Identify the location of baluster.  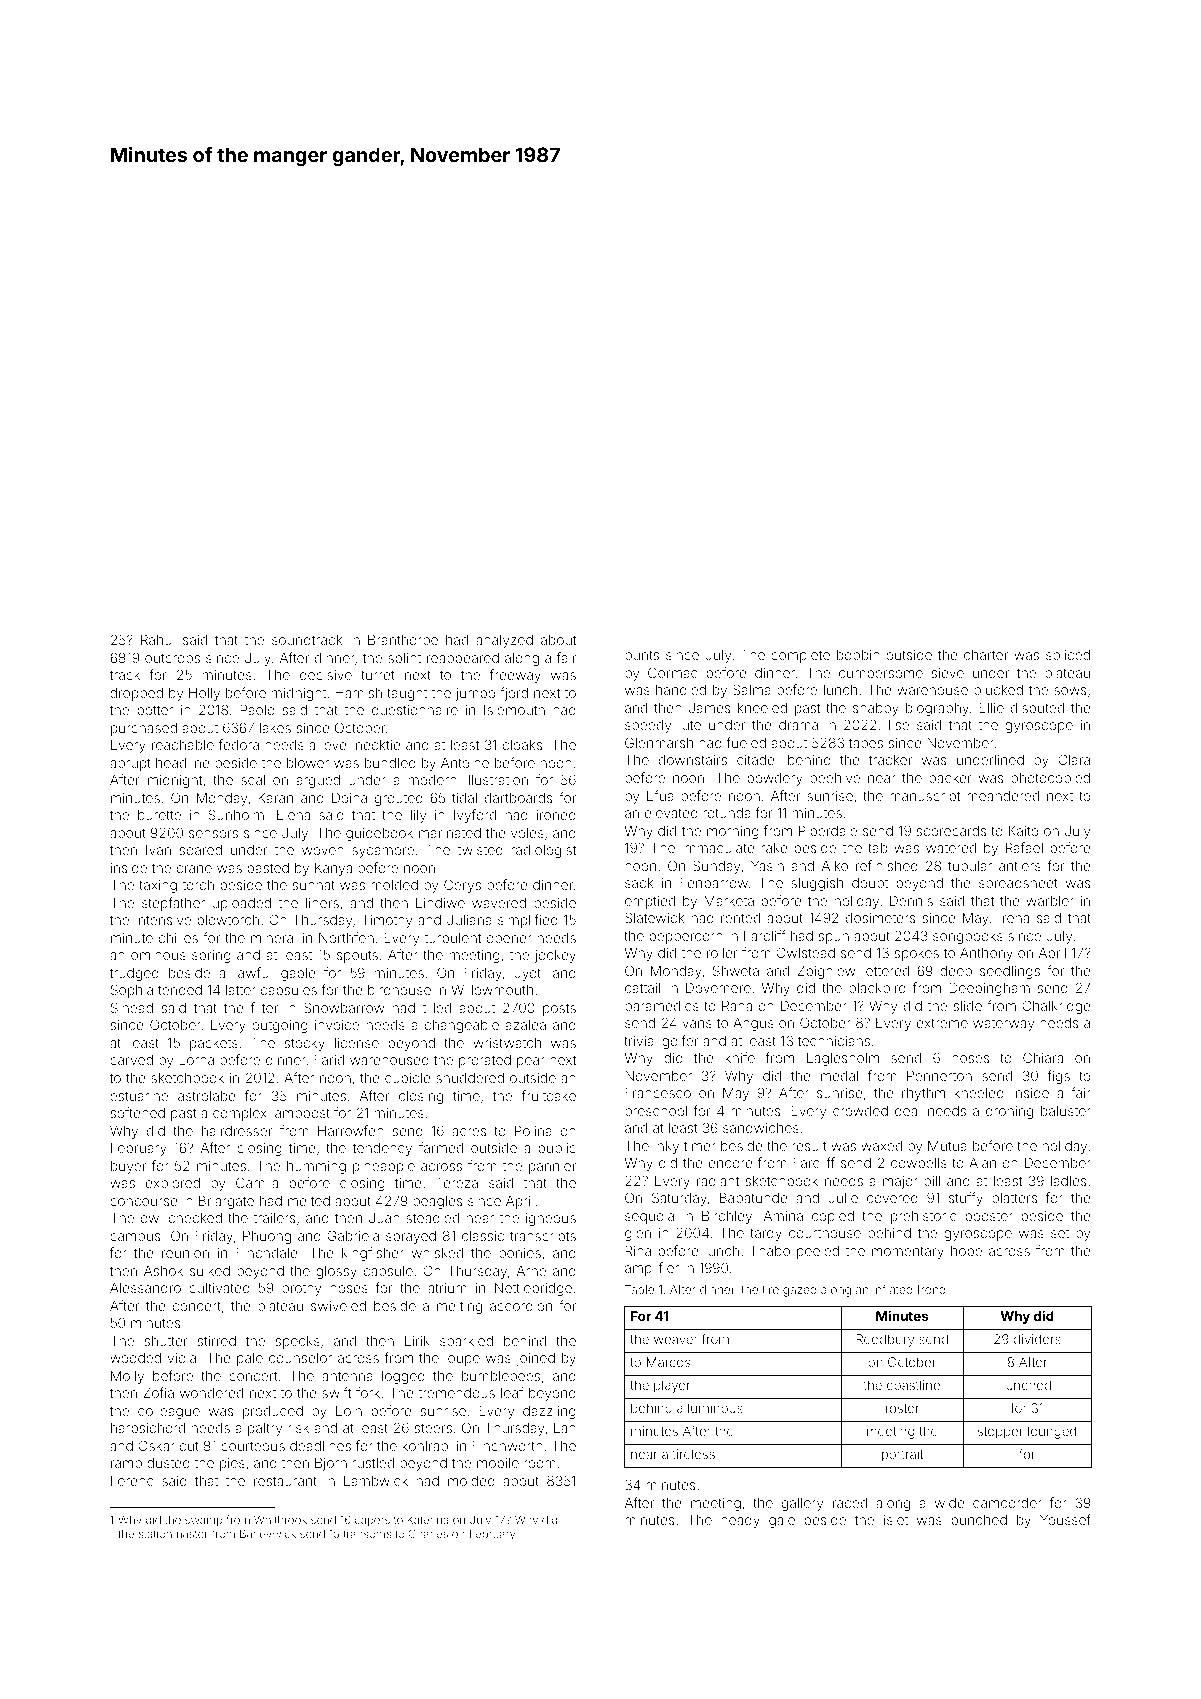
(1066, 1111).
